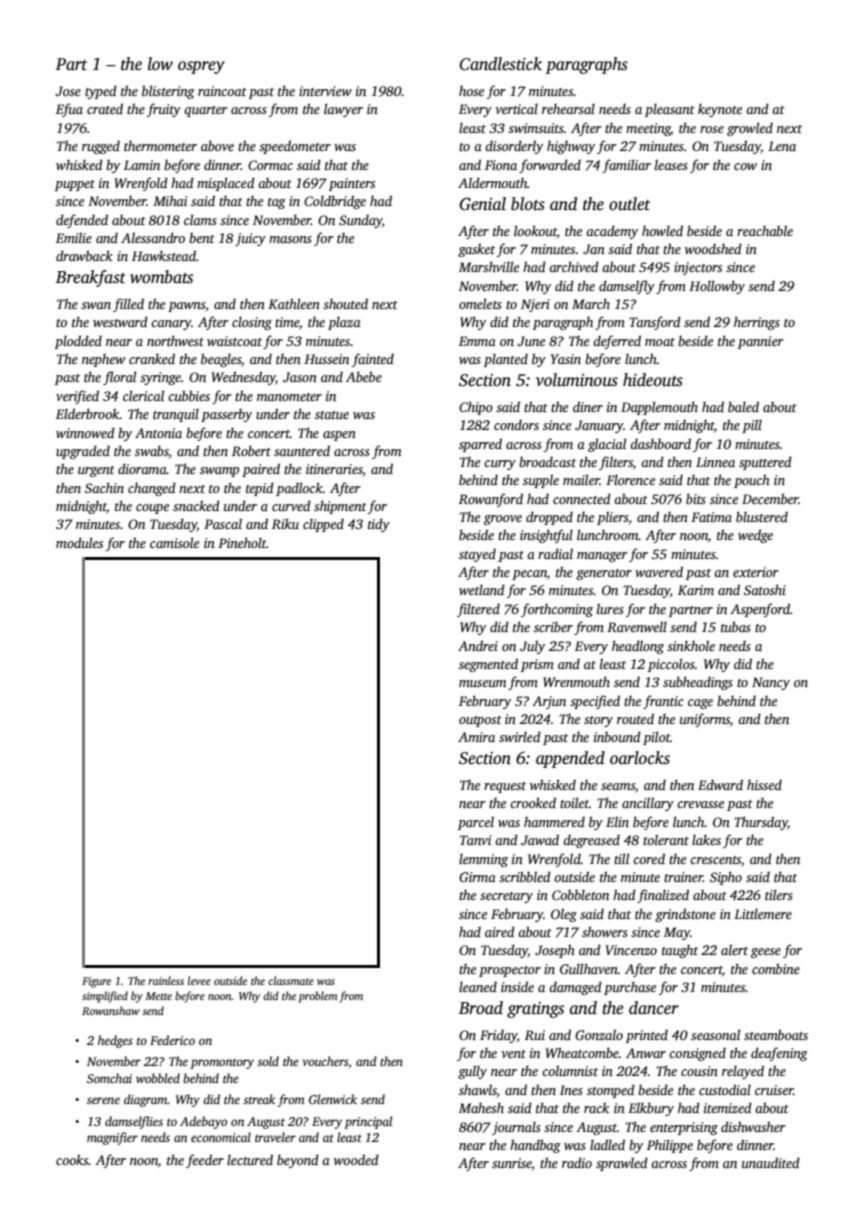 The image size is (865, 1227). Describe the element at coordinates (761, 342) in the screenshot. I see `pannier` at that location.
